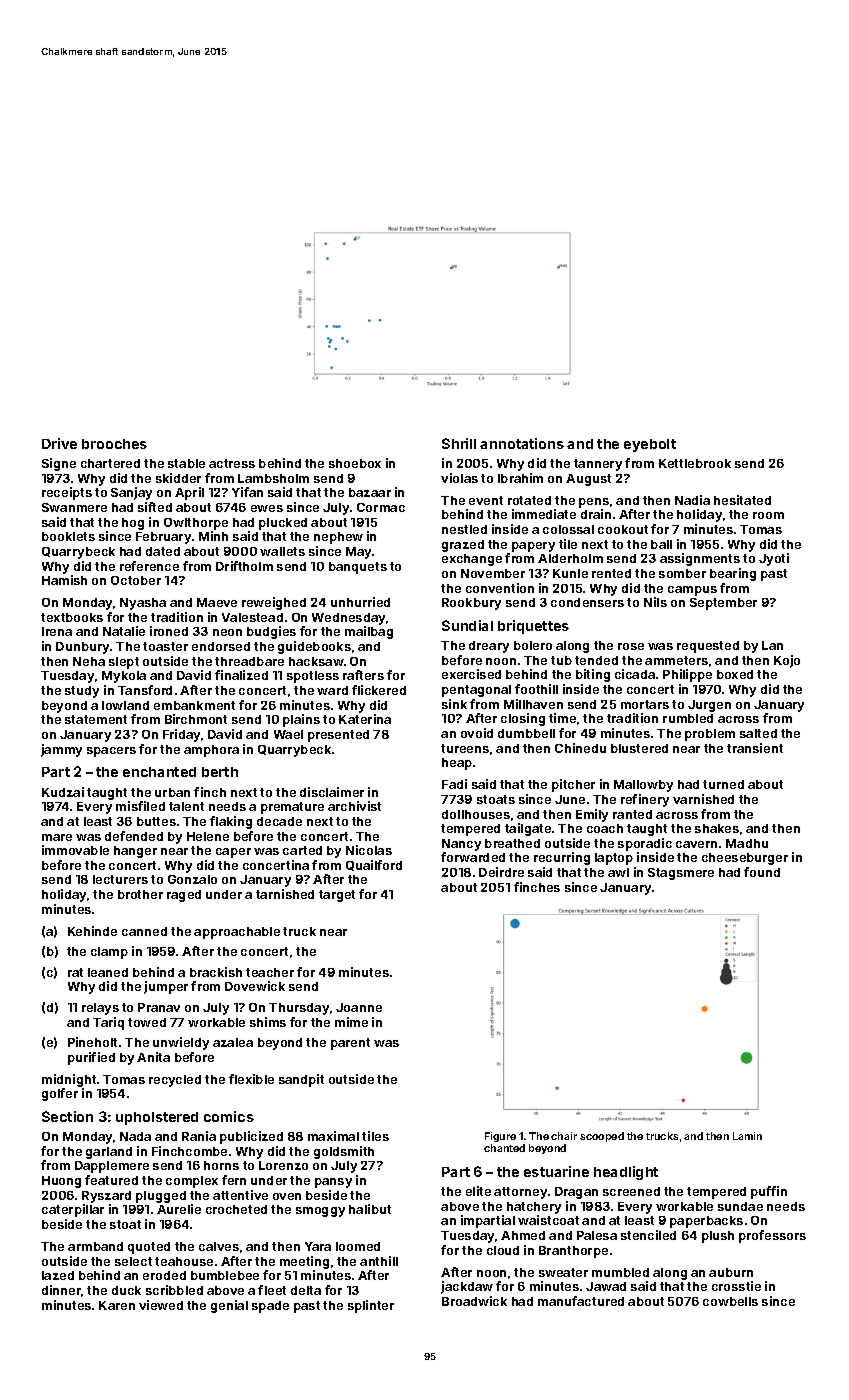 This image has width=849, height=1400. Describe the element at coordinates (59, 443) in the image. I see `Drive` at that location.
